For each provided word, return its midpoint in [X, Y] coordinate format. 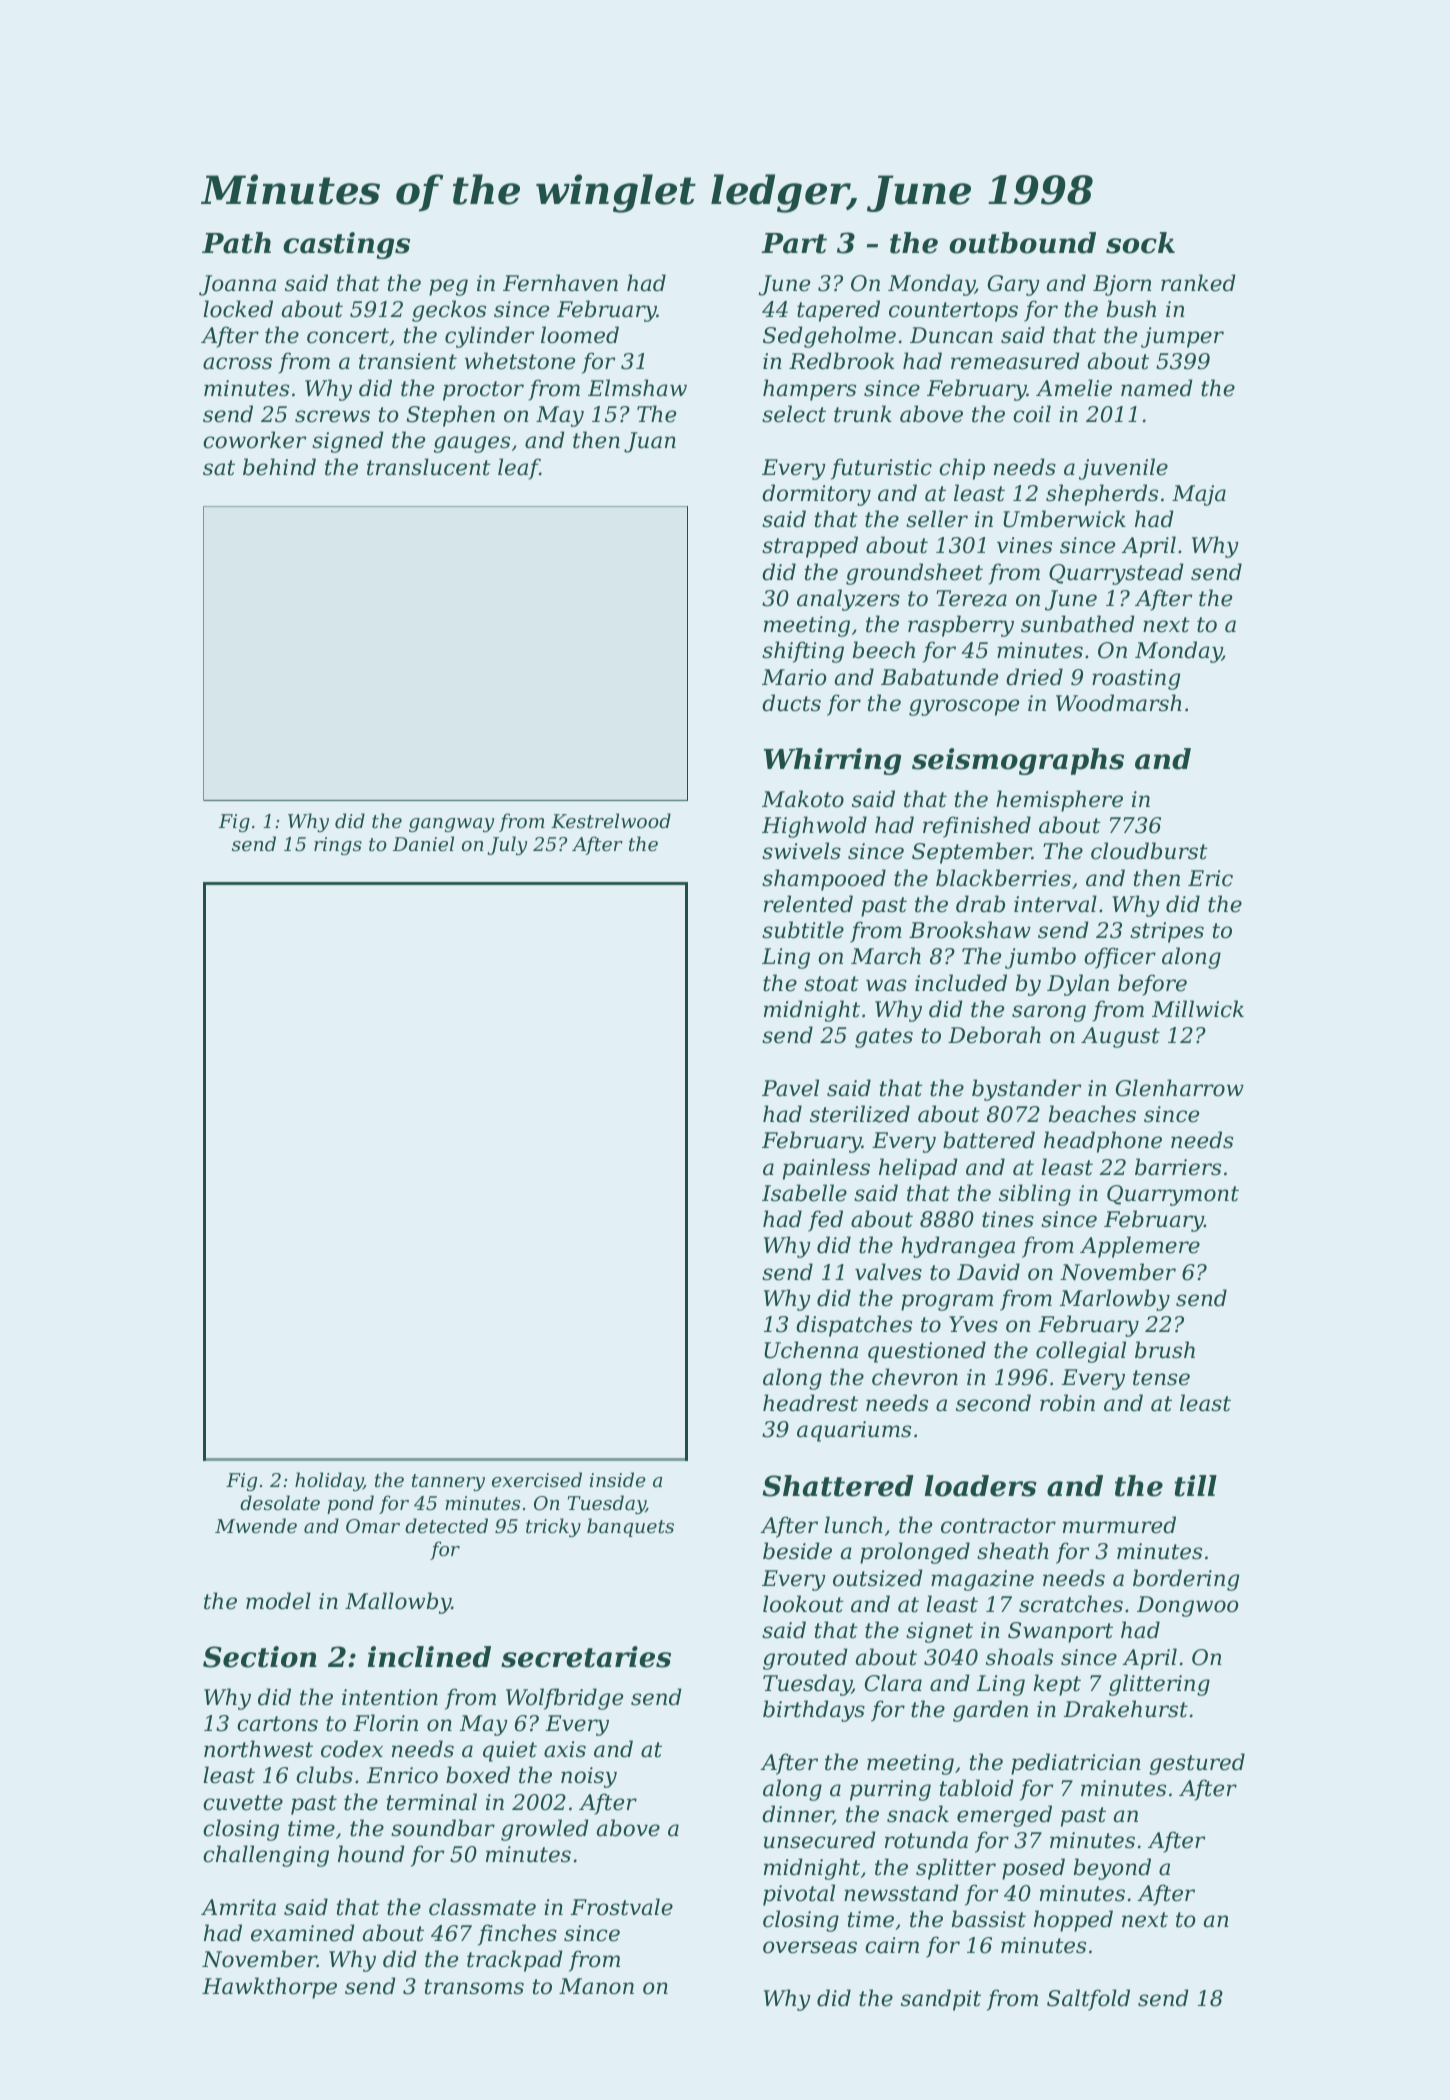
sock [1140, 243]
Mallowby [398, 1603]
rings [338, 846]
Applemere [1140, 1247]
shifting [803, 652]
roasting [1136, 679]
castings [346, 245]
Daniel [423, 843]
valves [888, 1272]
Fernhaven [560, 283]
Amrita [238, 1907]
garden [990, 1711]
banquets [630, 1527]
